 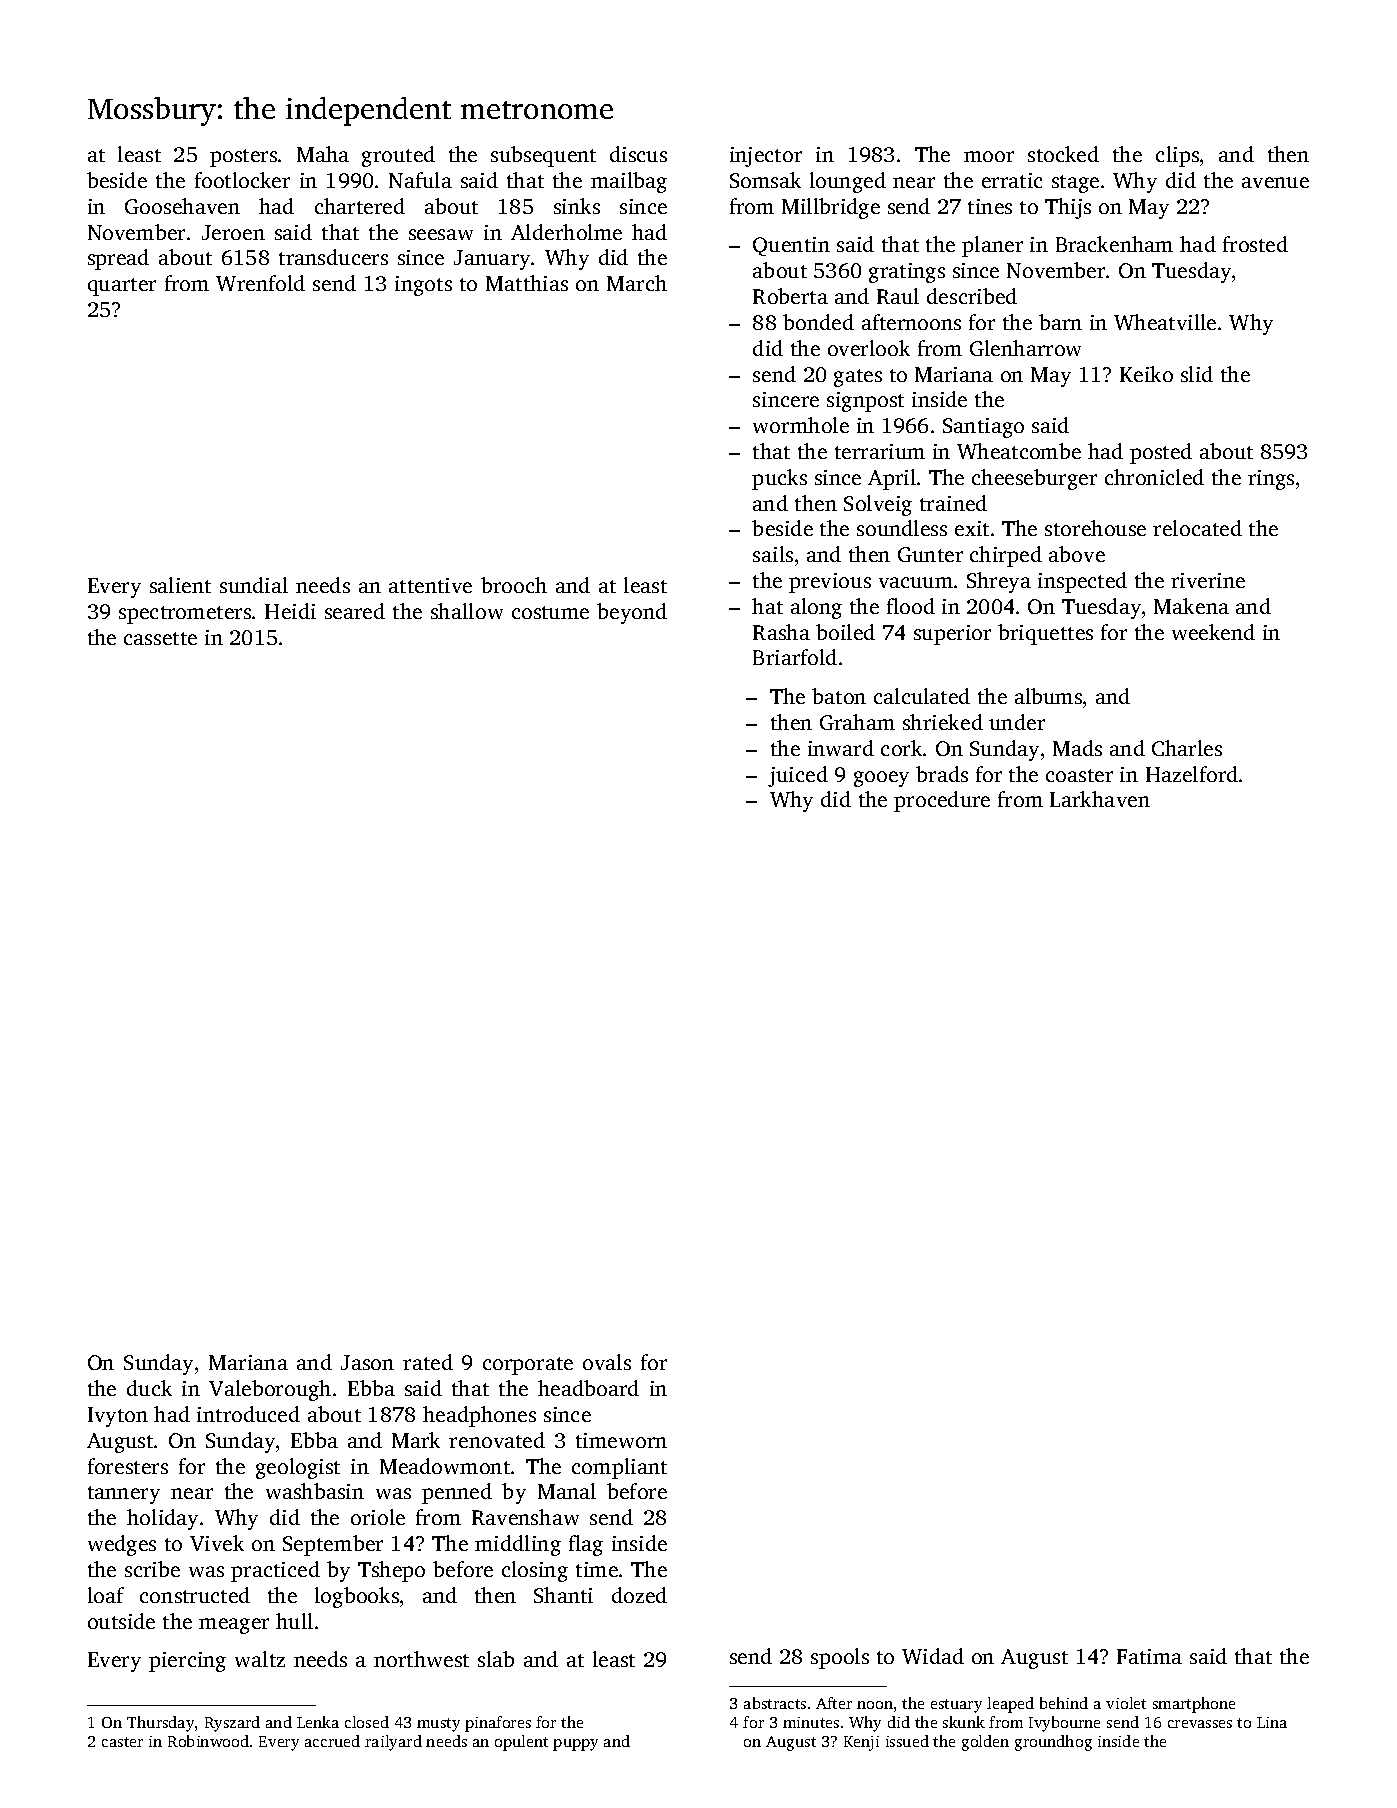 What do you see at coordinates (773, 554) in the screenshot?
I see `sails` at bounding box center [773, 554].
